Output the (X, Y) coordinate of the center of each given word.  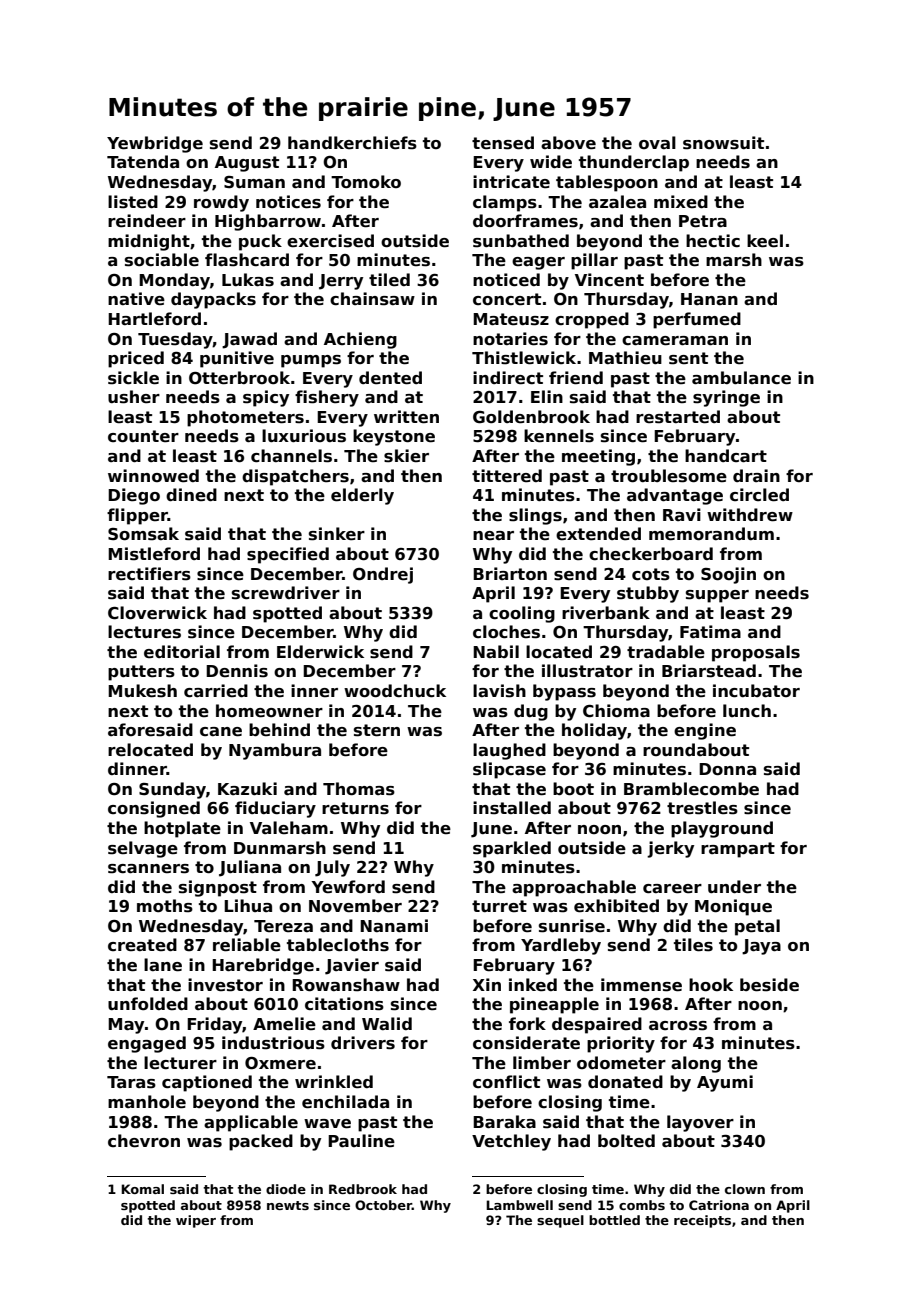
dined (191, 495)
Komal (142, 1189)
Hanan (709, 299)
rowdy (221, 203)
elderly (362, 496)
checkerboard (651, 554)
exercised (330, 241)
